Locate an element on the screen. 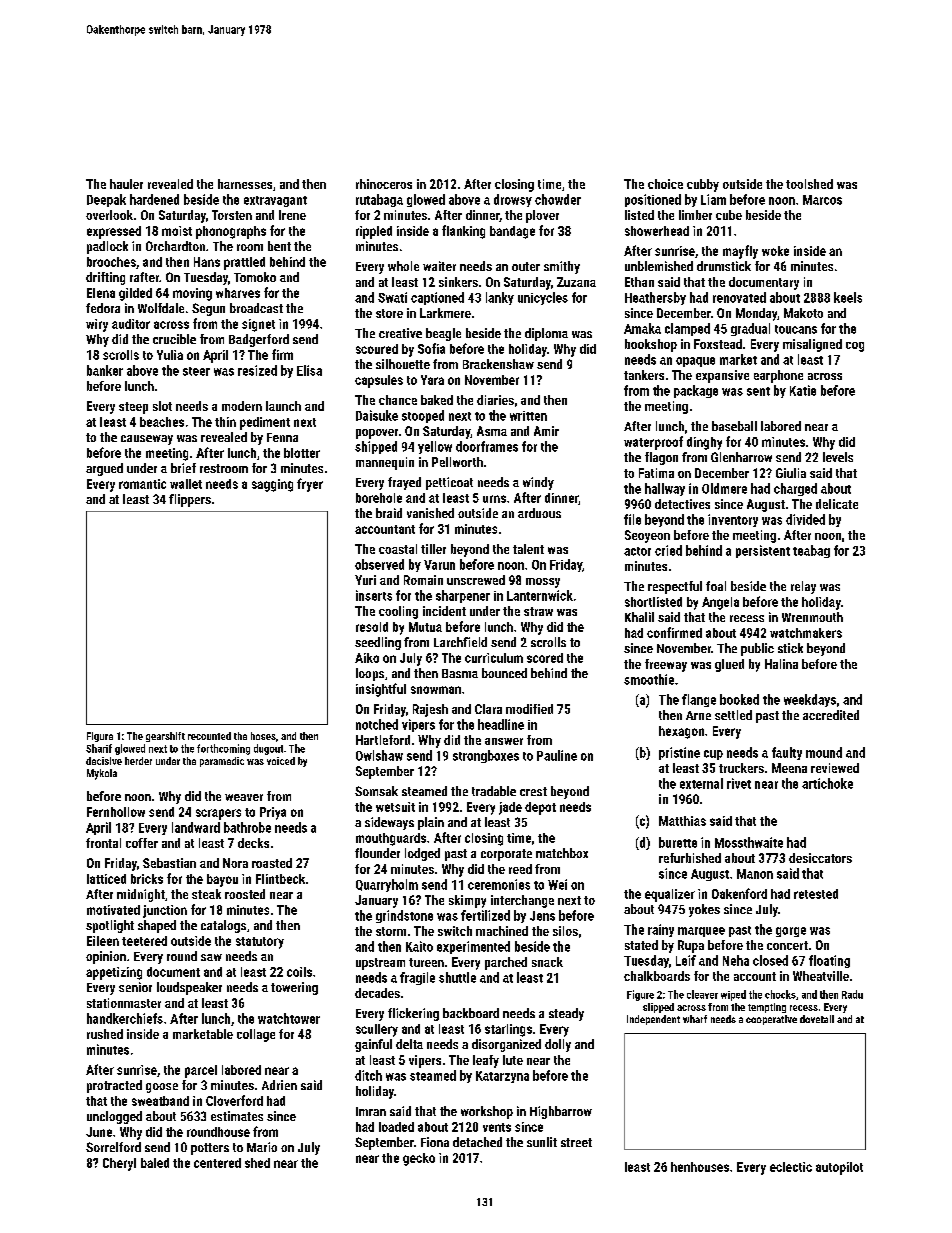 The image size is (952, 1233). loaded is located at coordinates (396, 1127).
